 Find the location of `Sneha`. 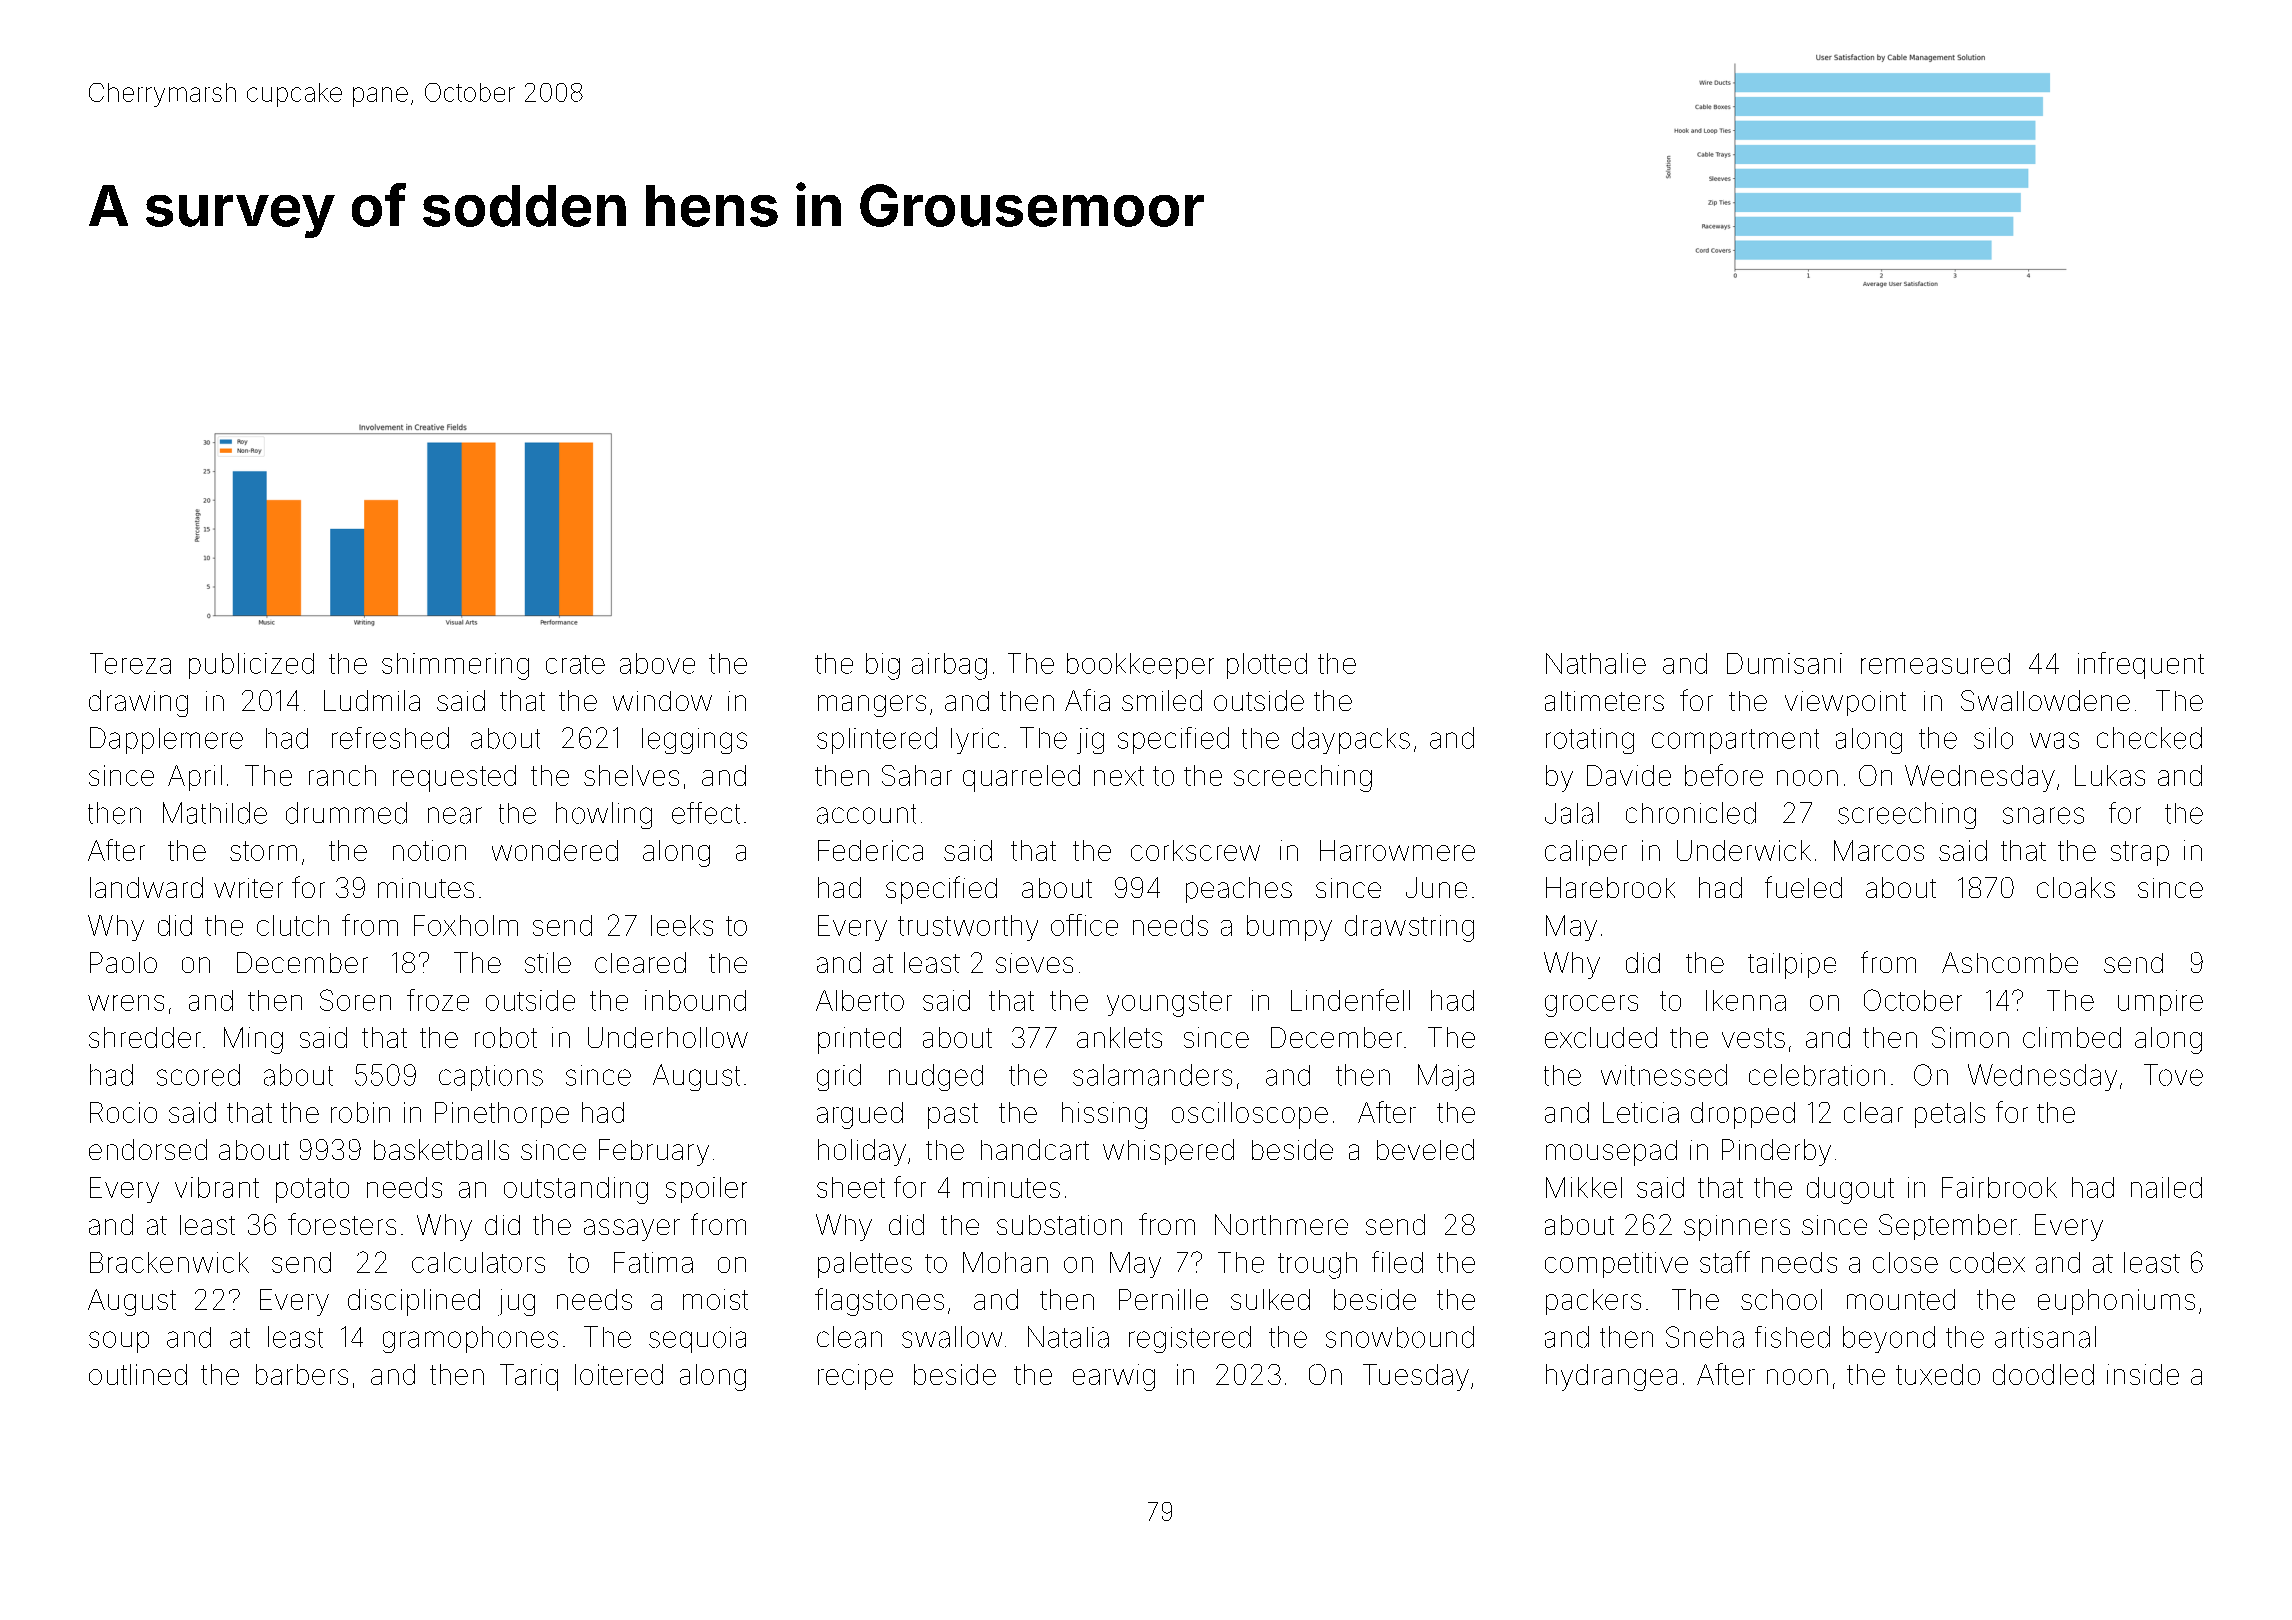

Sneha is located at coordinates (1705, 1337).
